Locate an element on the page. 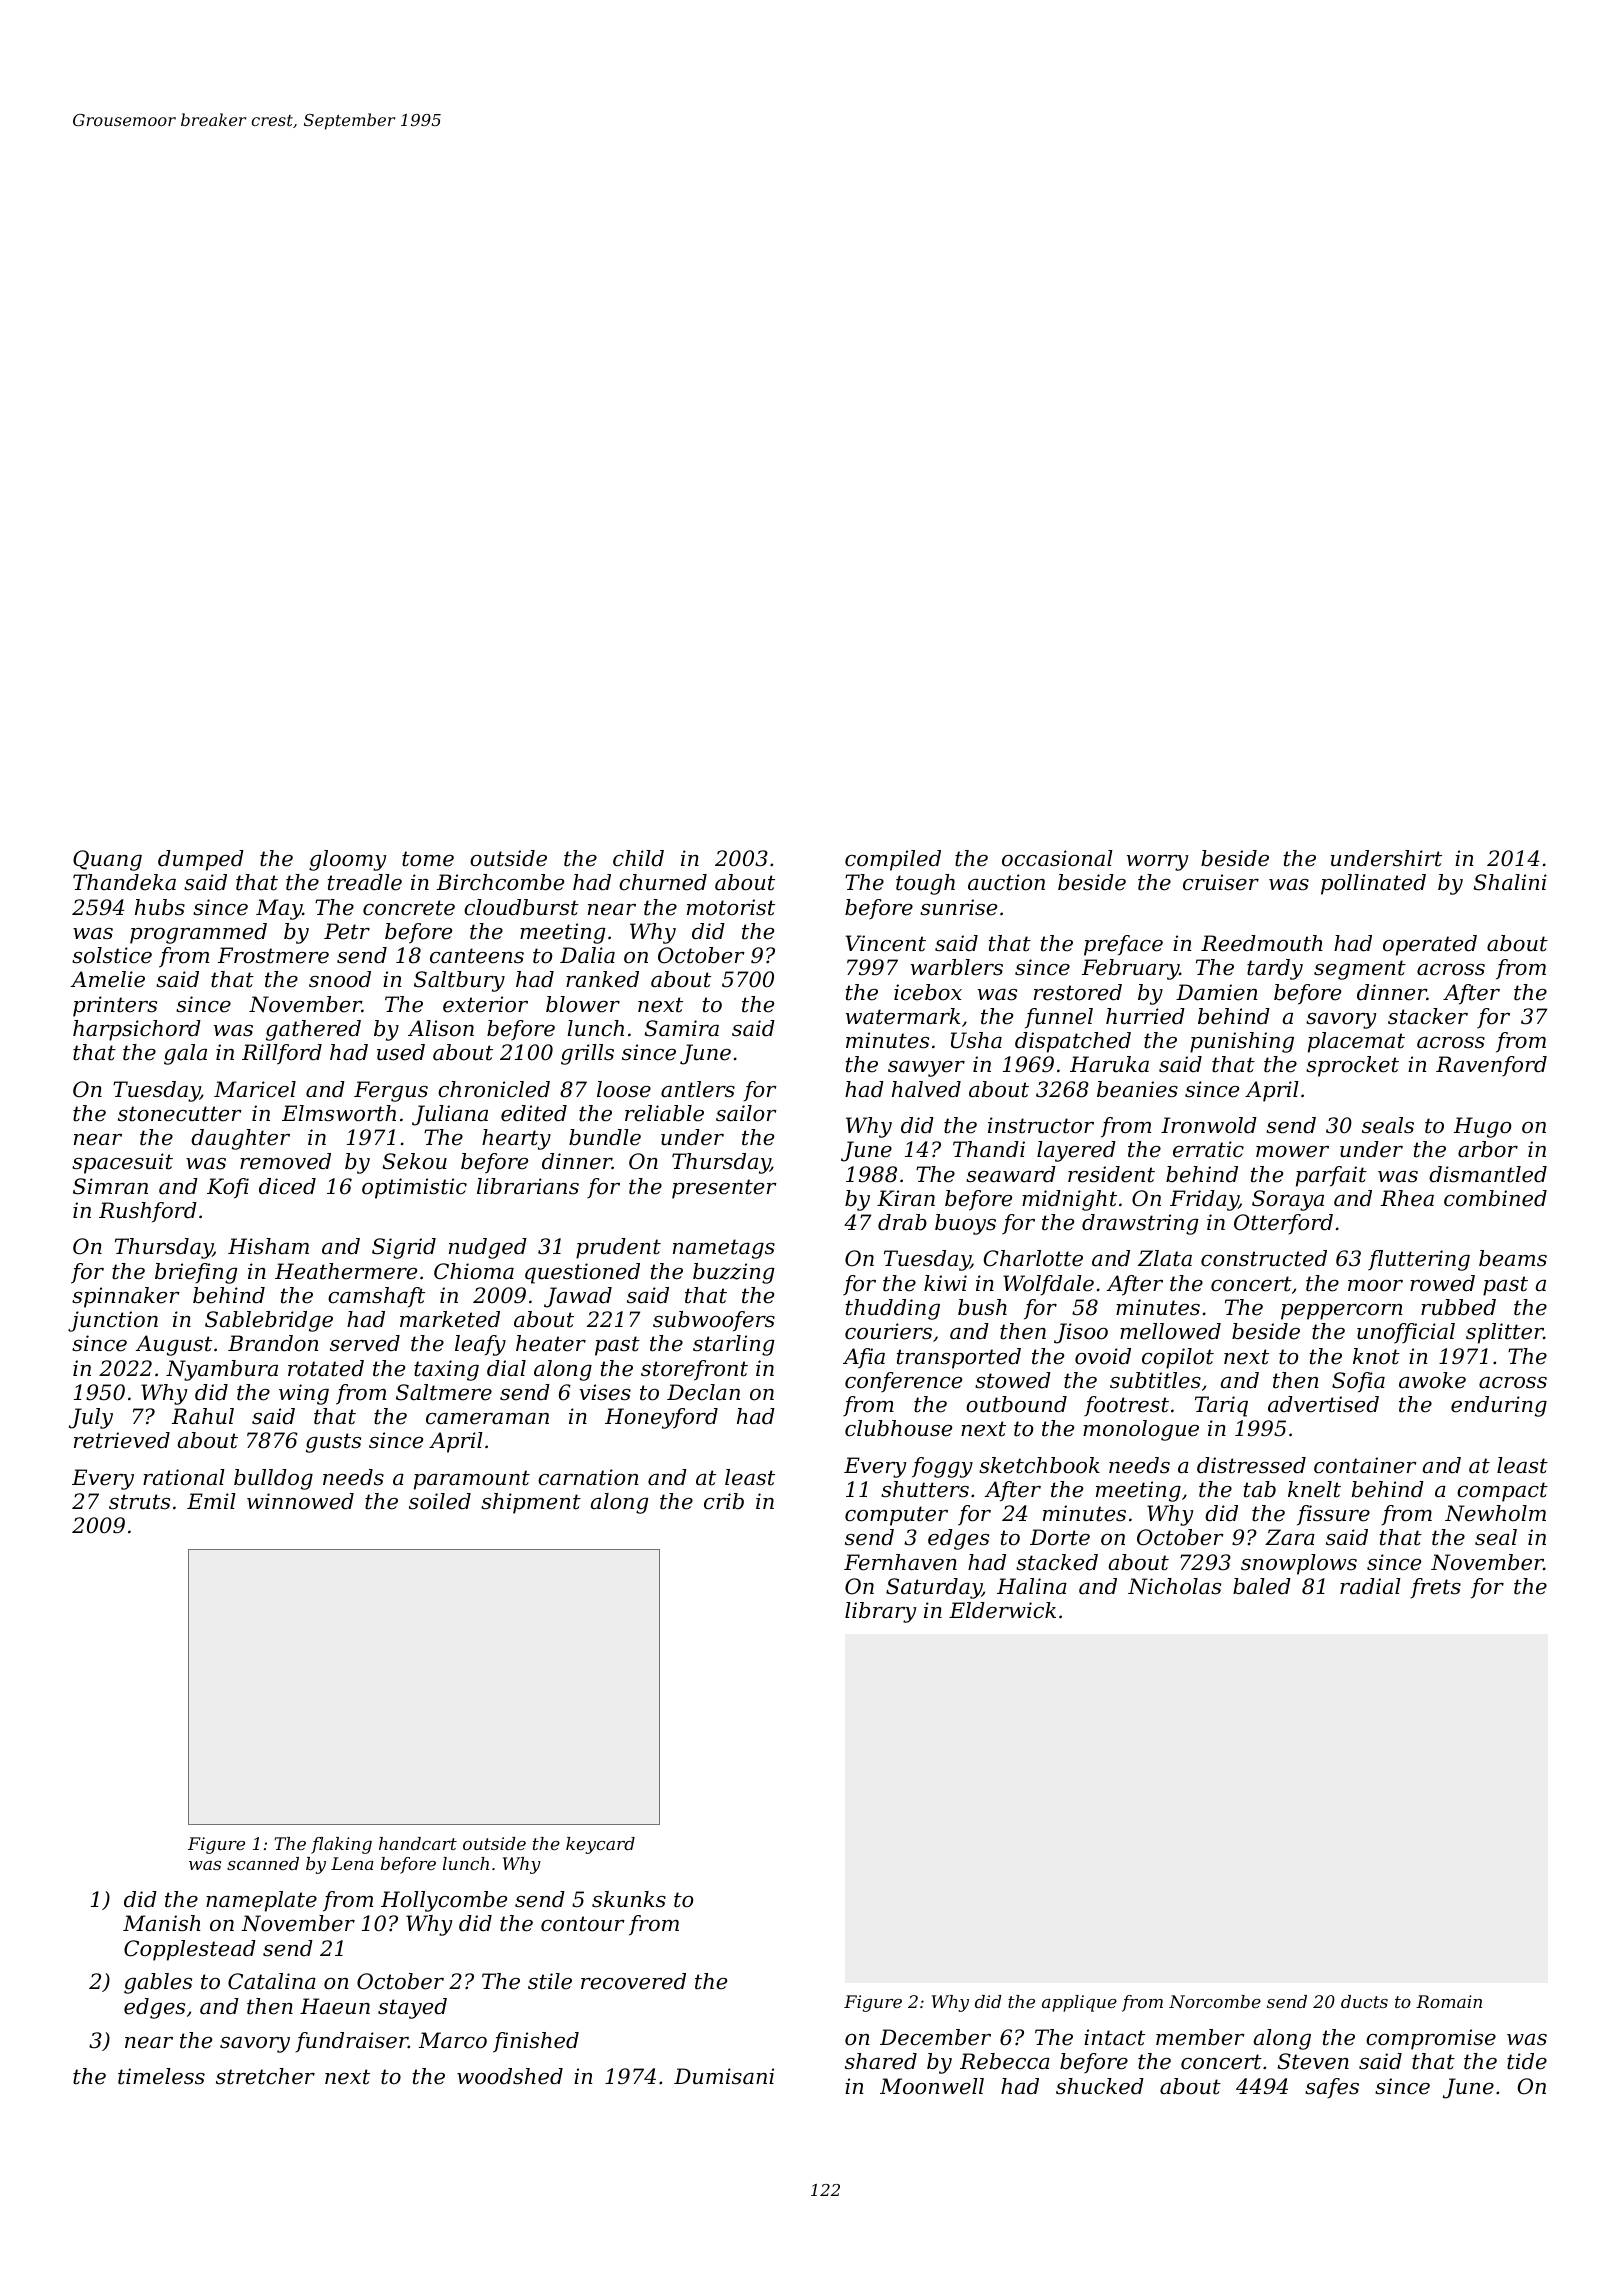  baled is located at coordinates (1262, 1586).
